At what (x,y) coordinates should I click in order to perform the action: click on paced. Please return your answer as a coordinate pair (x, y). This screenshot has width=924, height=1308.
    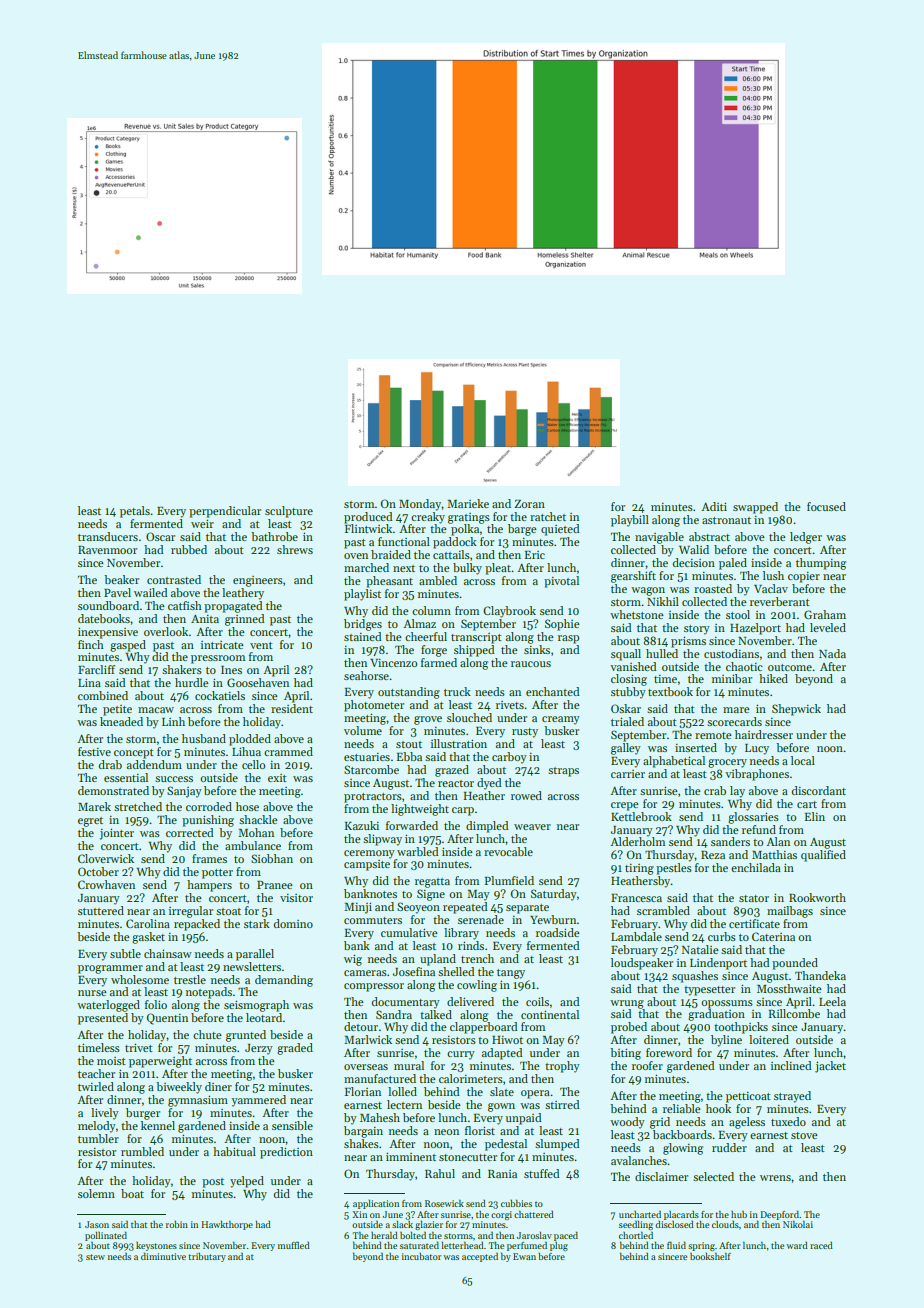
    Looking at the image, I should click on (566, 1236).
